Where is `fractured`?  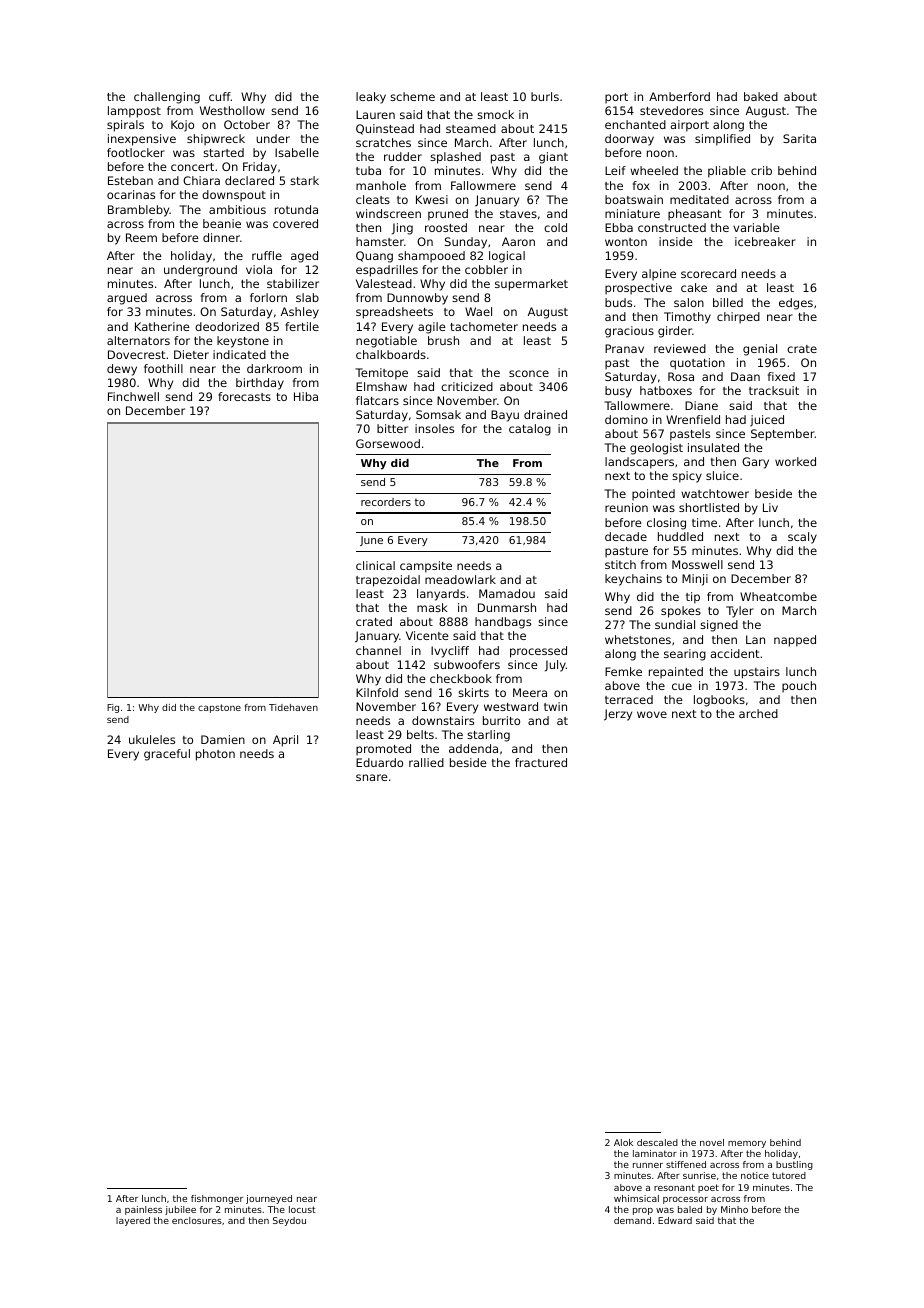
fractured is located at coordinates (541, 762).
